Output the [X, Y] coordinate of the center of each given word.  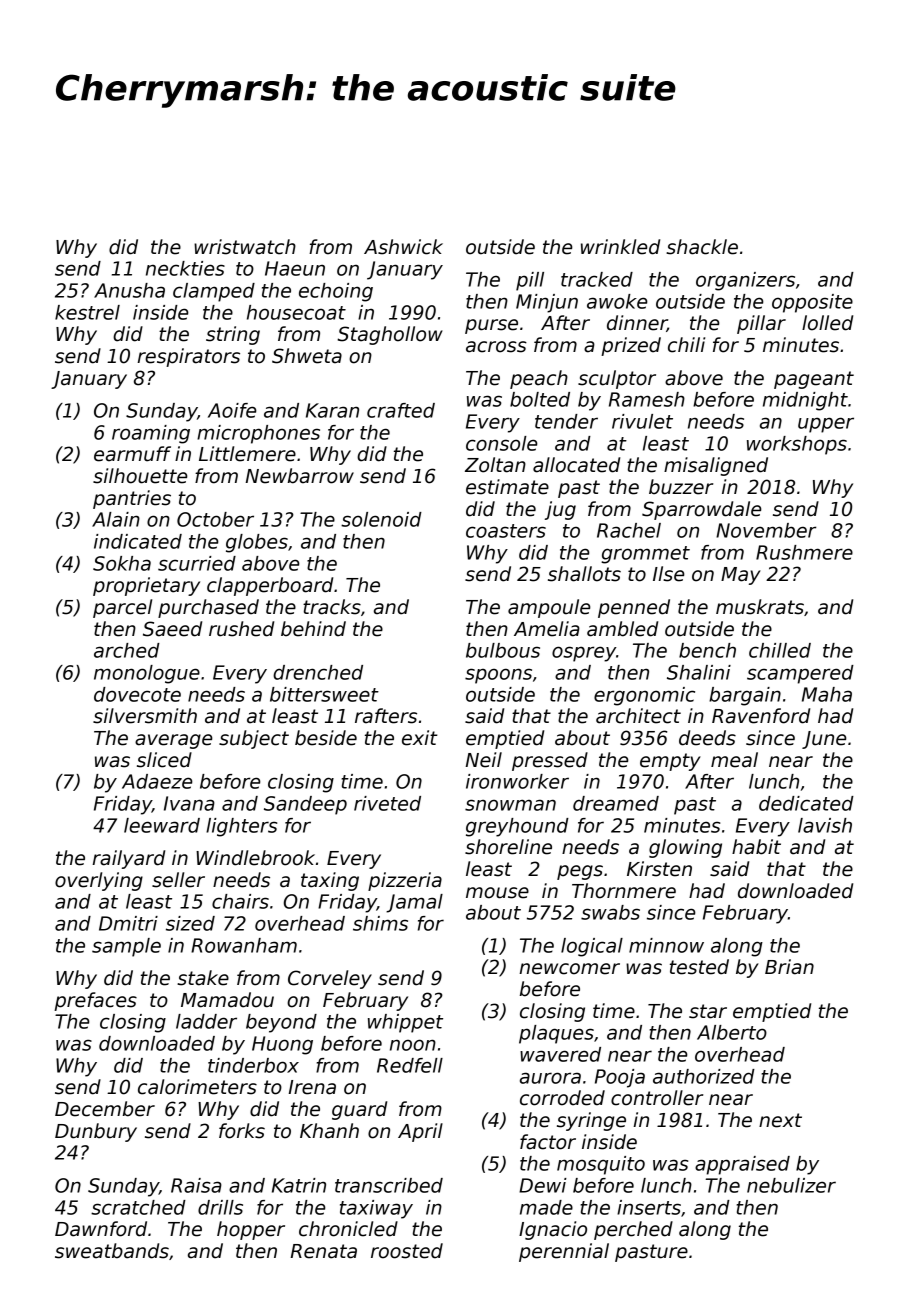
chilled [780, 650]
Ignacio [553, 1230]
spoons [498, 676]
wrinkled [620, 247]
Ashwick [403, 247]
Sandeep [305, 805]
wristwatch [245, 247]
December [105, 1109]
